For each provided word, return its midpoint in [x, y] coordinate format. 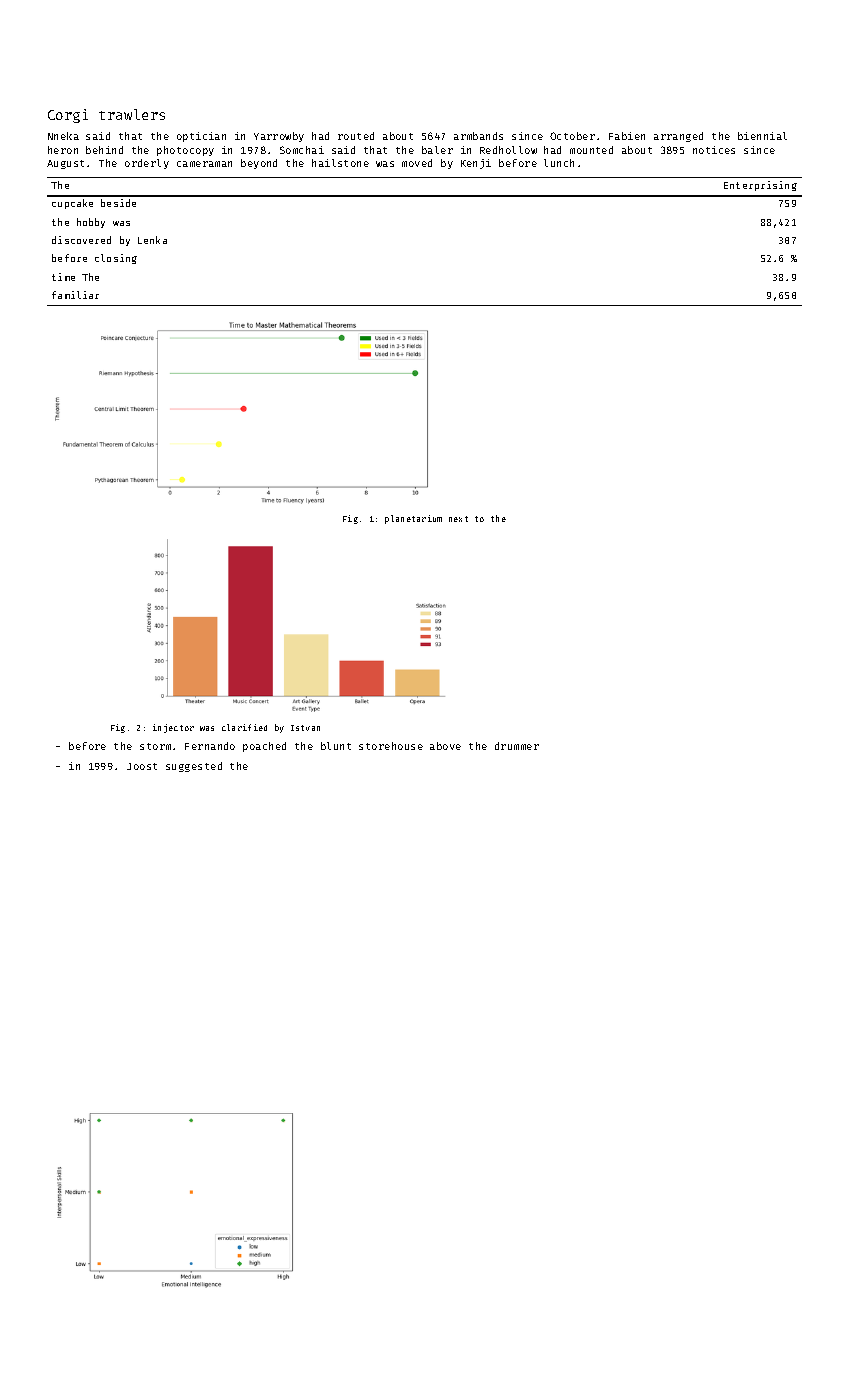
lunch [559, 163]
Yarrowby [279, 137]
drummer [517, 746]
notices [714, 150]
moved [417, 163]
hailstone [340, 163]
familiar [75, 295]
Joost [142, 766]
